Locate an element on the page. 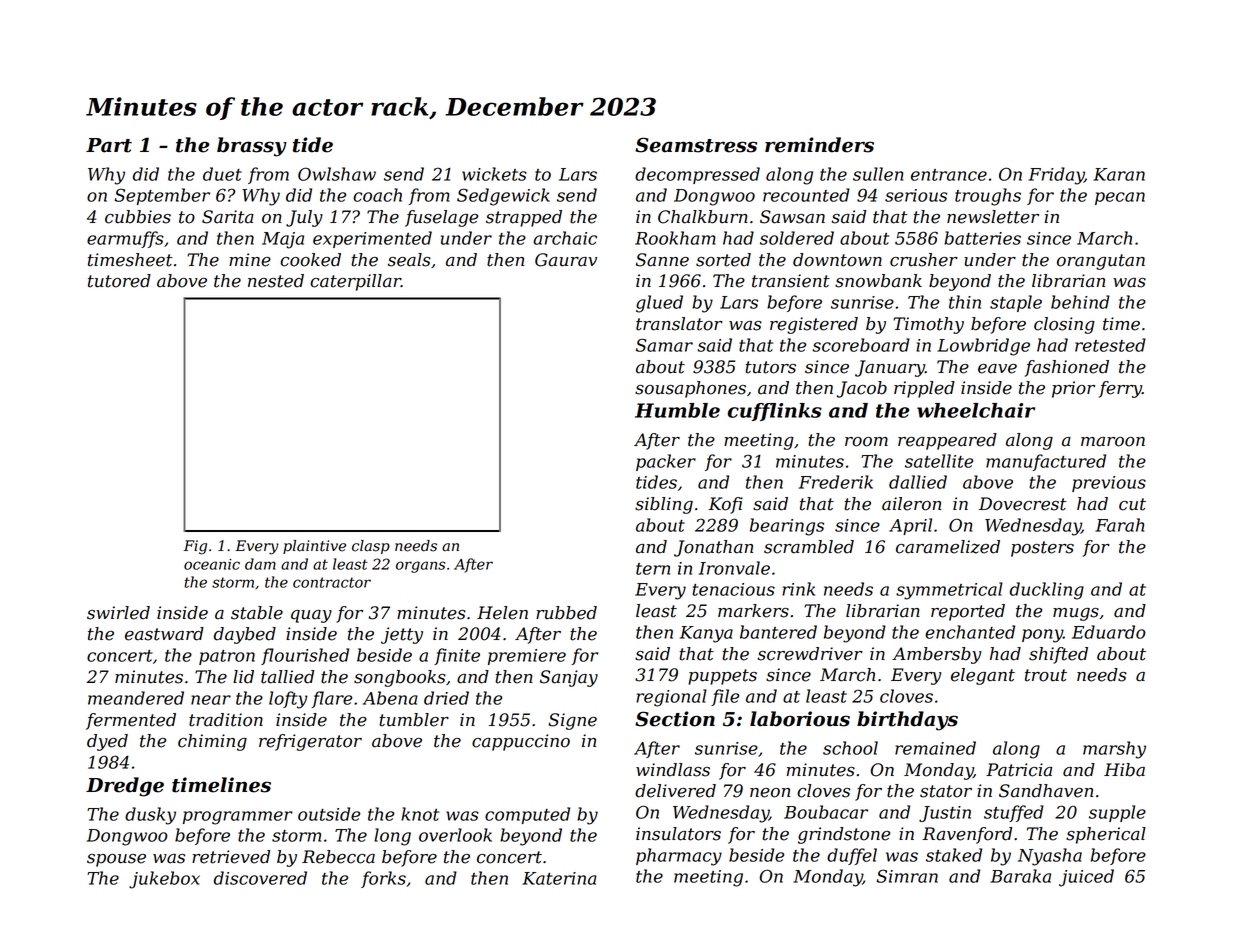 The image size is (1233, 952). refrigerator is located at coordinates (310, 742).
